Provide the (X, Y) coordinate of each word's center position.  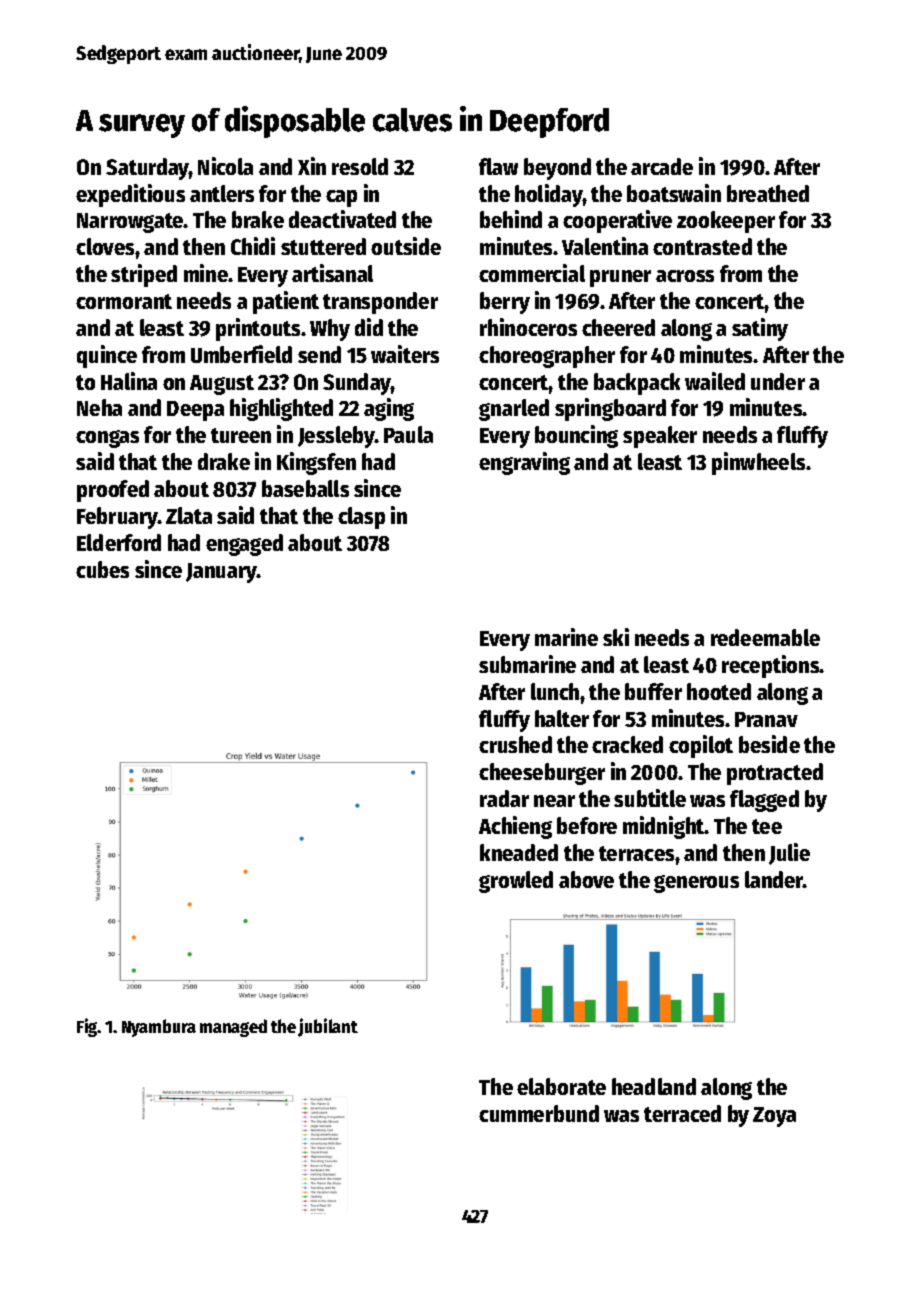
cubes (102, 569)
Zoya (774, 1117)
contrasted (702, 246)
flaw (498, 166)
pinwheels (758, 463)
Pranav (766, 719)
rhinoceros (528, 327)
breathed (768, 193)
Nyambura (159, 1028)
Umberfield (241, 354)
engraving (524, 463)
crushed (515, 744)
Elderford (119, 542)
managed (233, 1028)
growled (516, 882)
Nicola (225, 166)
